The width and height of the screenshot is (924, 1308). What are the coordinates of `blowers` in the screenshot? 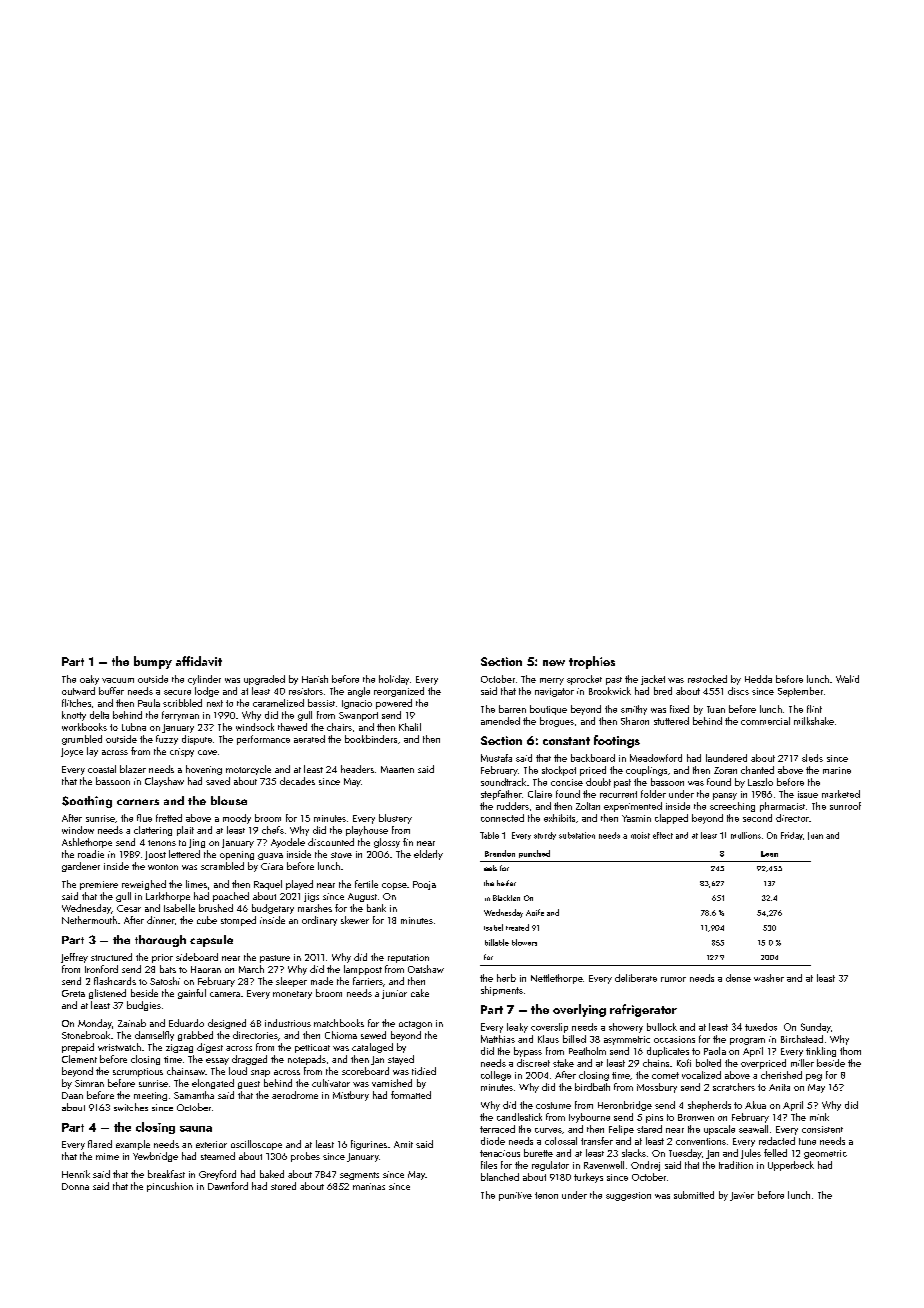 It's located at (524, 942).
